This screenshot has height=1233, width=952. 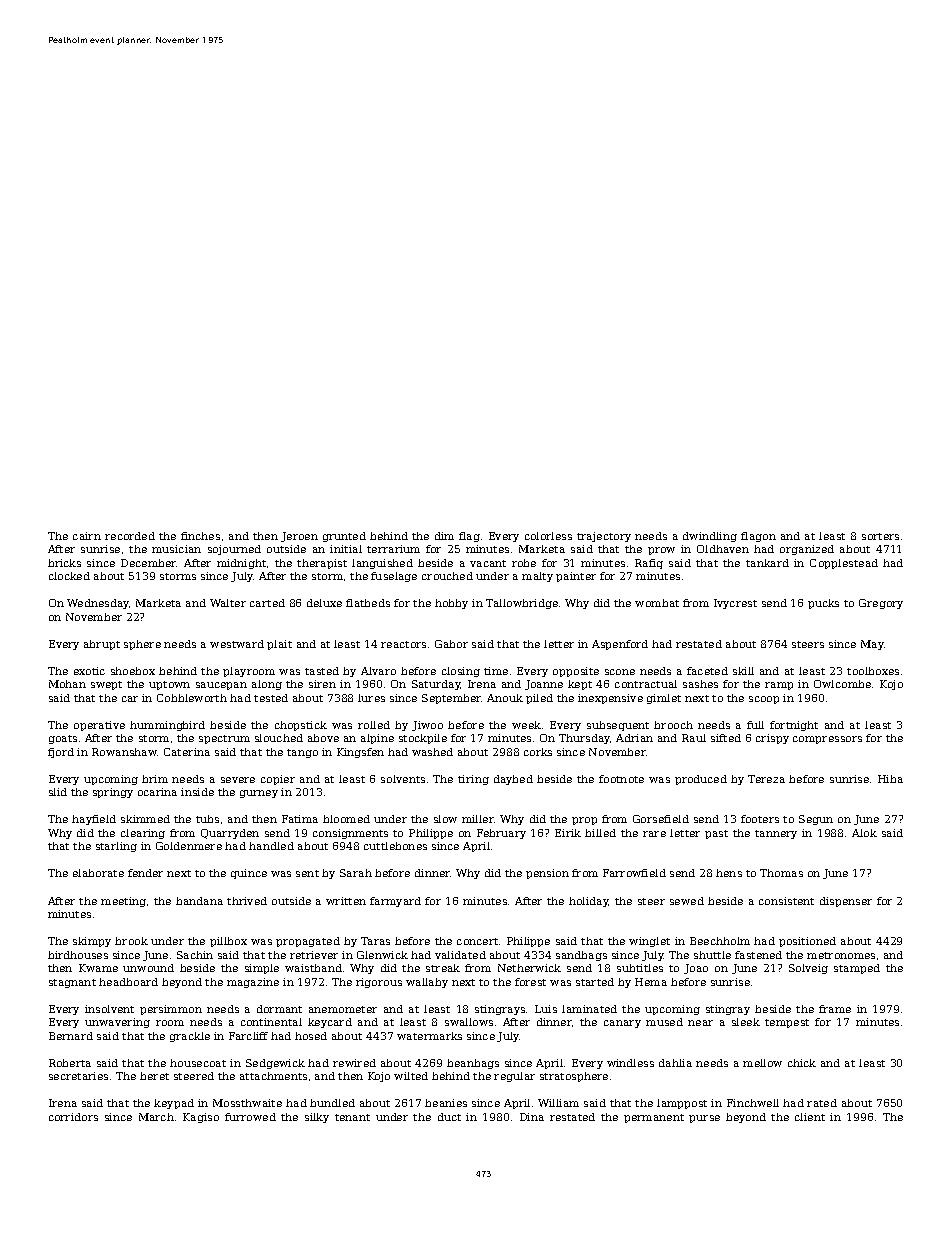 What do you see at coordinates (620, 645) in the screenshot?
I see `Aspenford` at bounding box center [620, 645].
